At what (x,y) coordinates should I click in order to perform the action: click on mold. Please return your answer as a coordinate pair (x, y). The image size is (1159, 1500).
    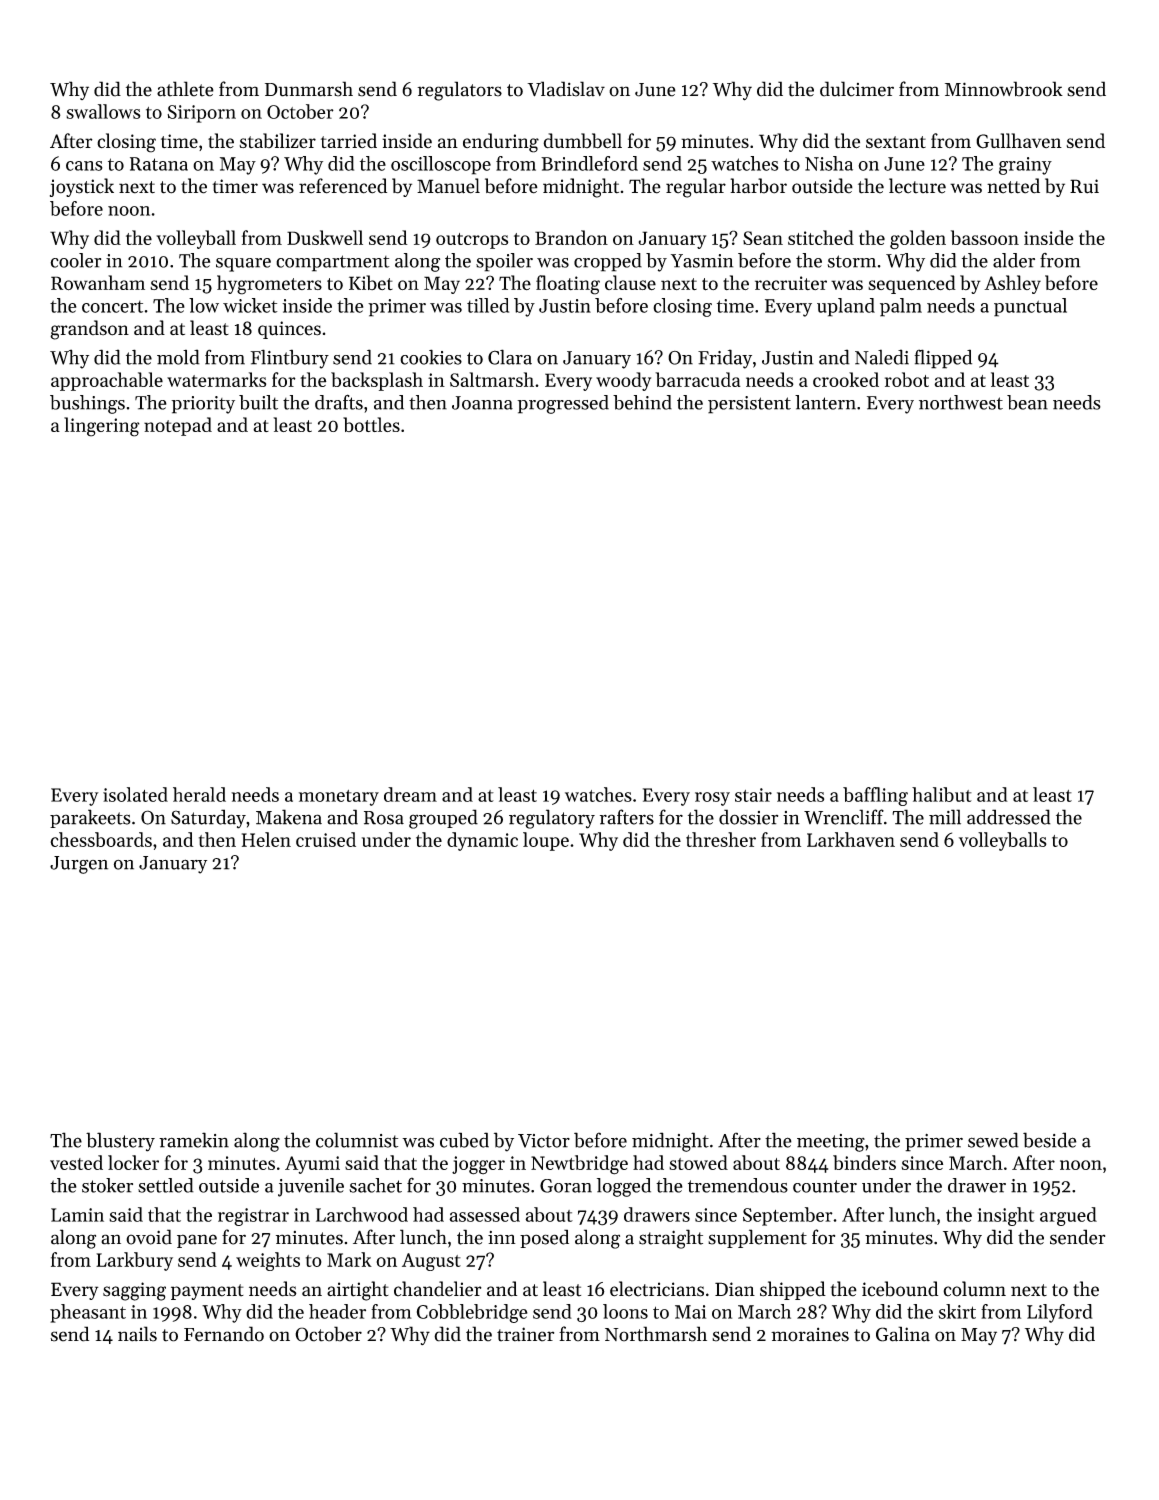
    Looking at the image, I should click on (178, 357).
